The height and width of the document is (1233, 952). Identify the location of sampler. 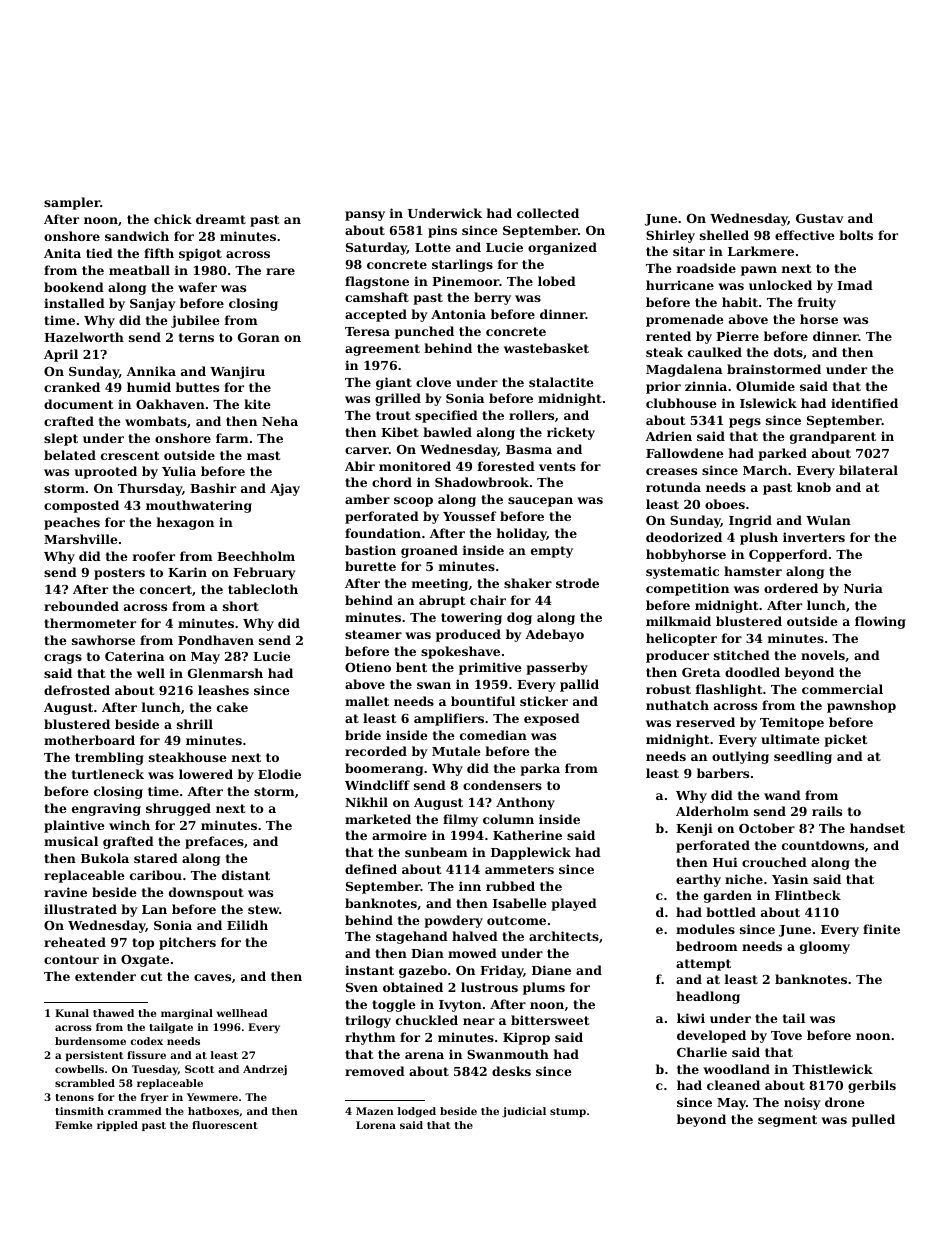
(72, 203).
